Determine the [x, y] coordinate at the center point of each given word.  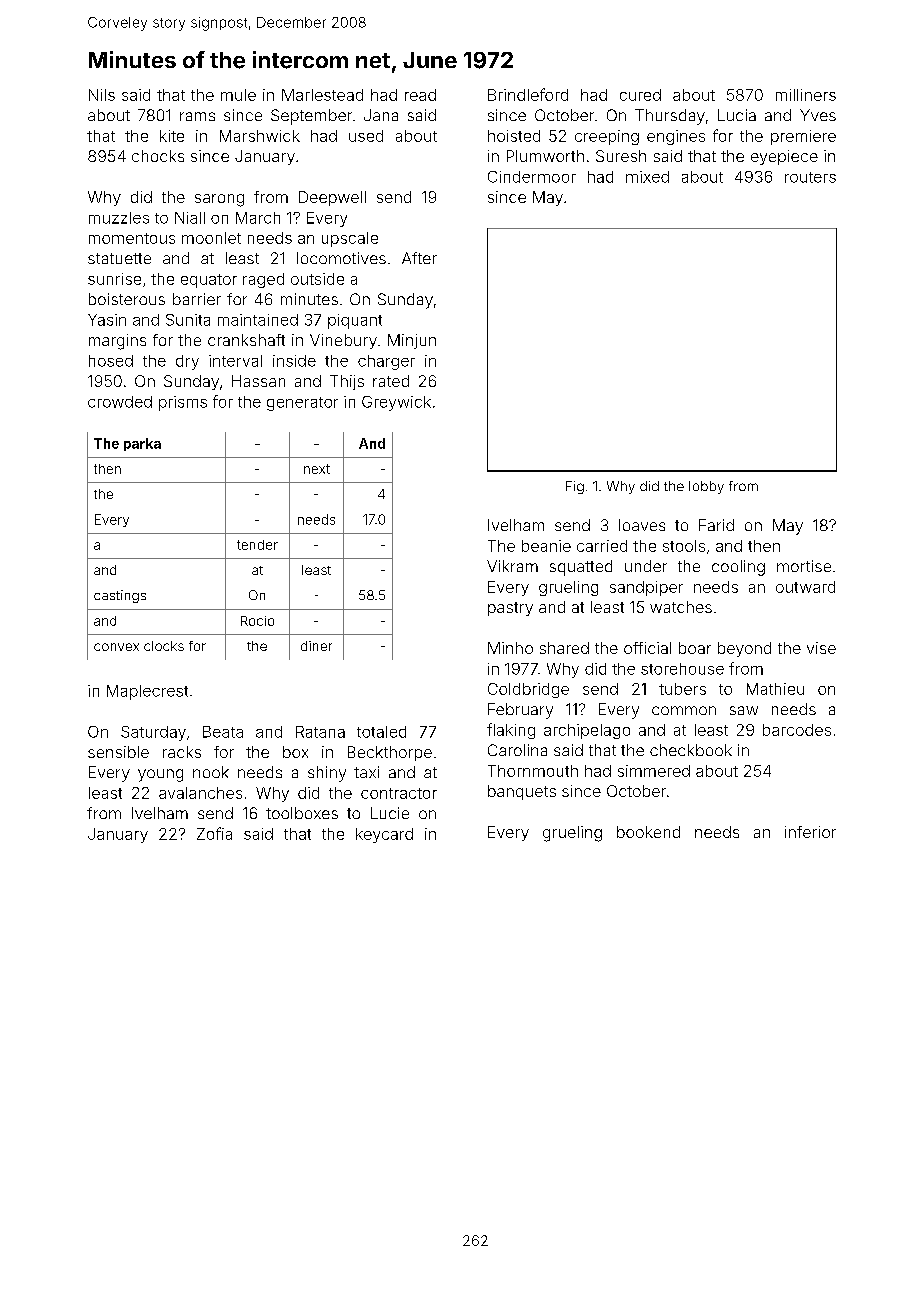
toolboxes [302, 813]
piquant [355, 321]
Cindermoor [532, 177]
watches [681, 607]
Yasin [107, 320]
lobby [706, 487]
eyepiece [784, 157]
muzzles [119, 218]
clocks [164, 646]
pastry [510, 609]
